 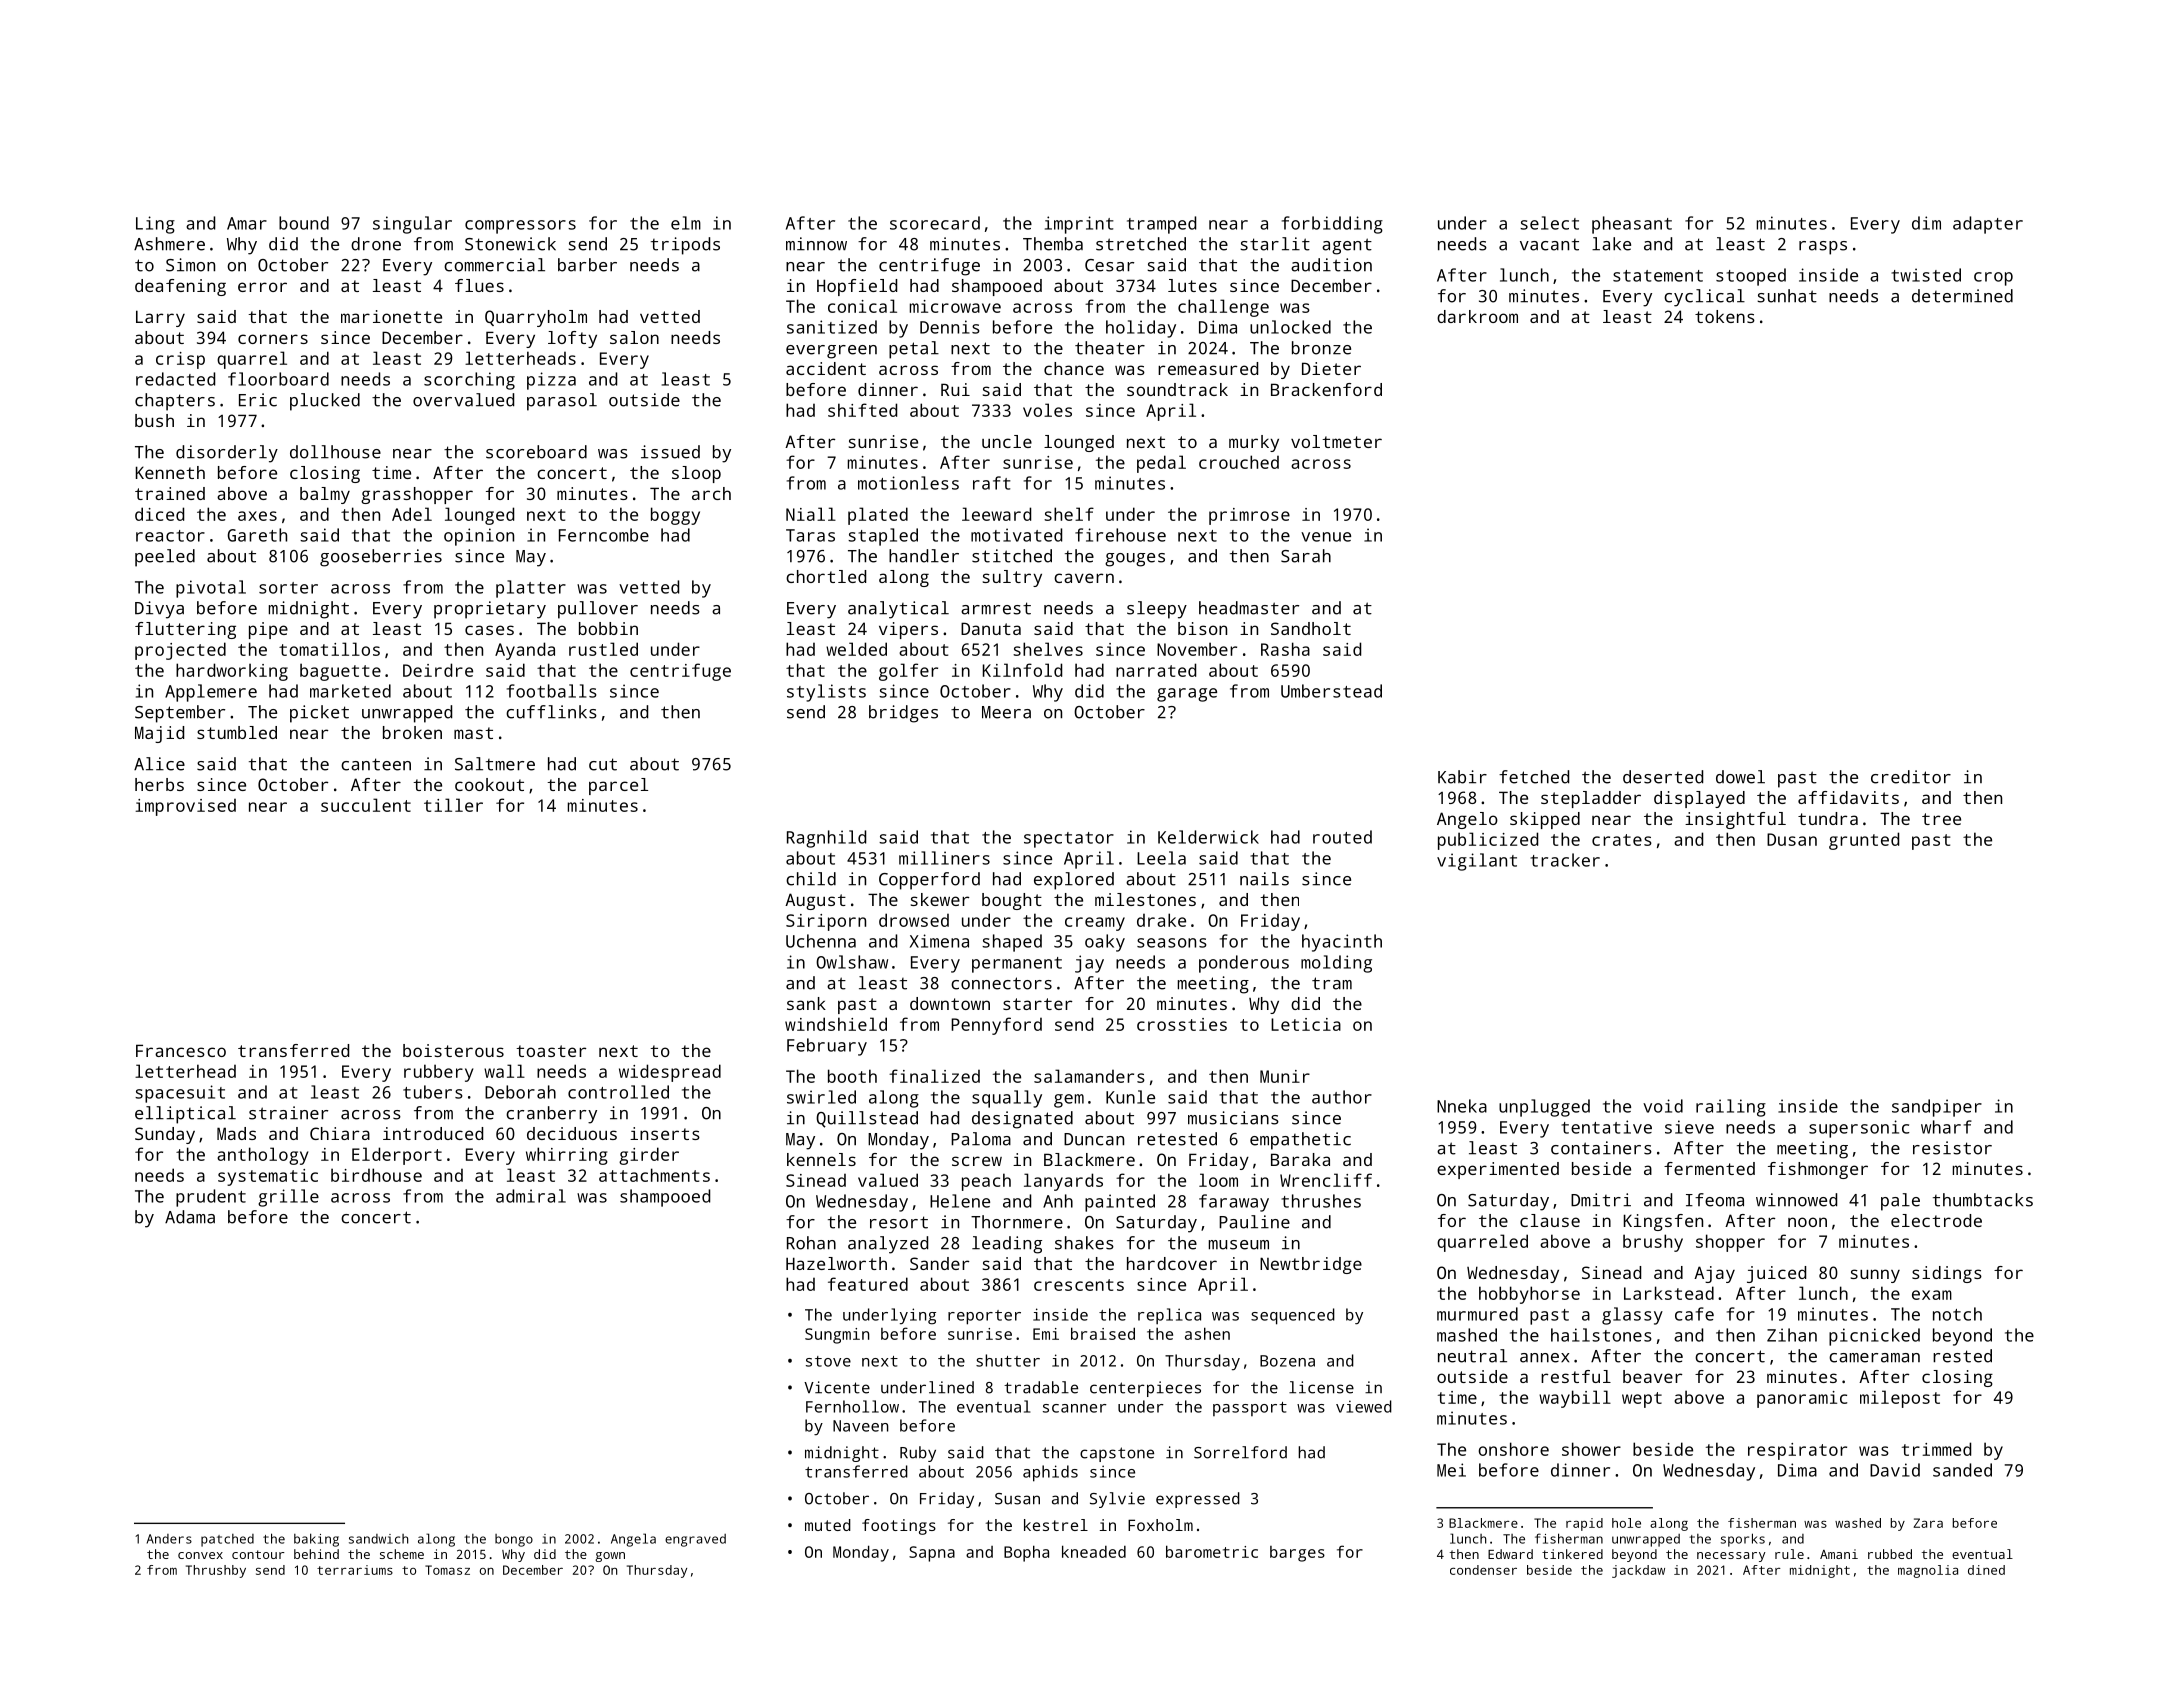 I want to click on uncle, so click(x=1007, y=441).
